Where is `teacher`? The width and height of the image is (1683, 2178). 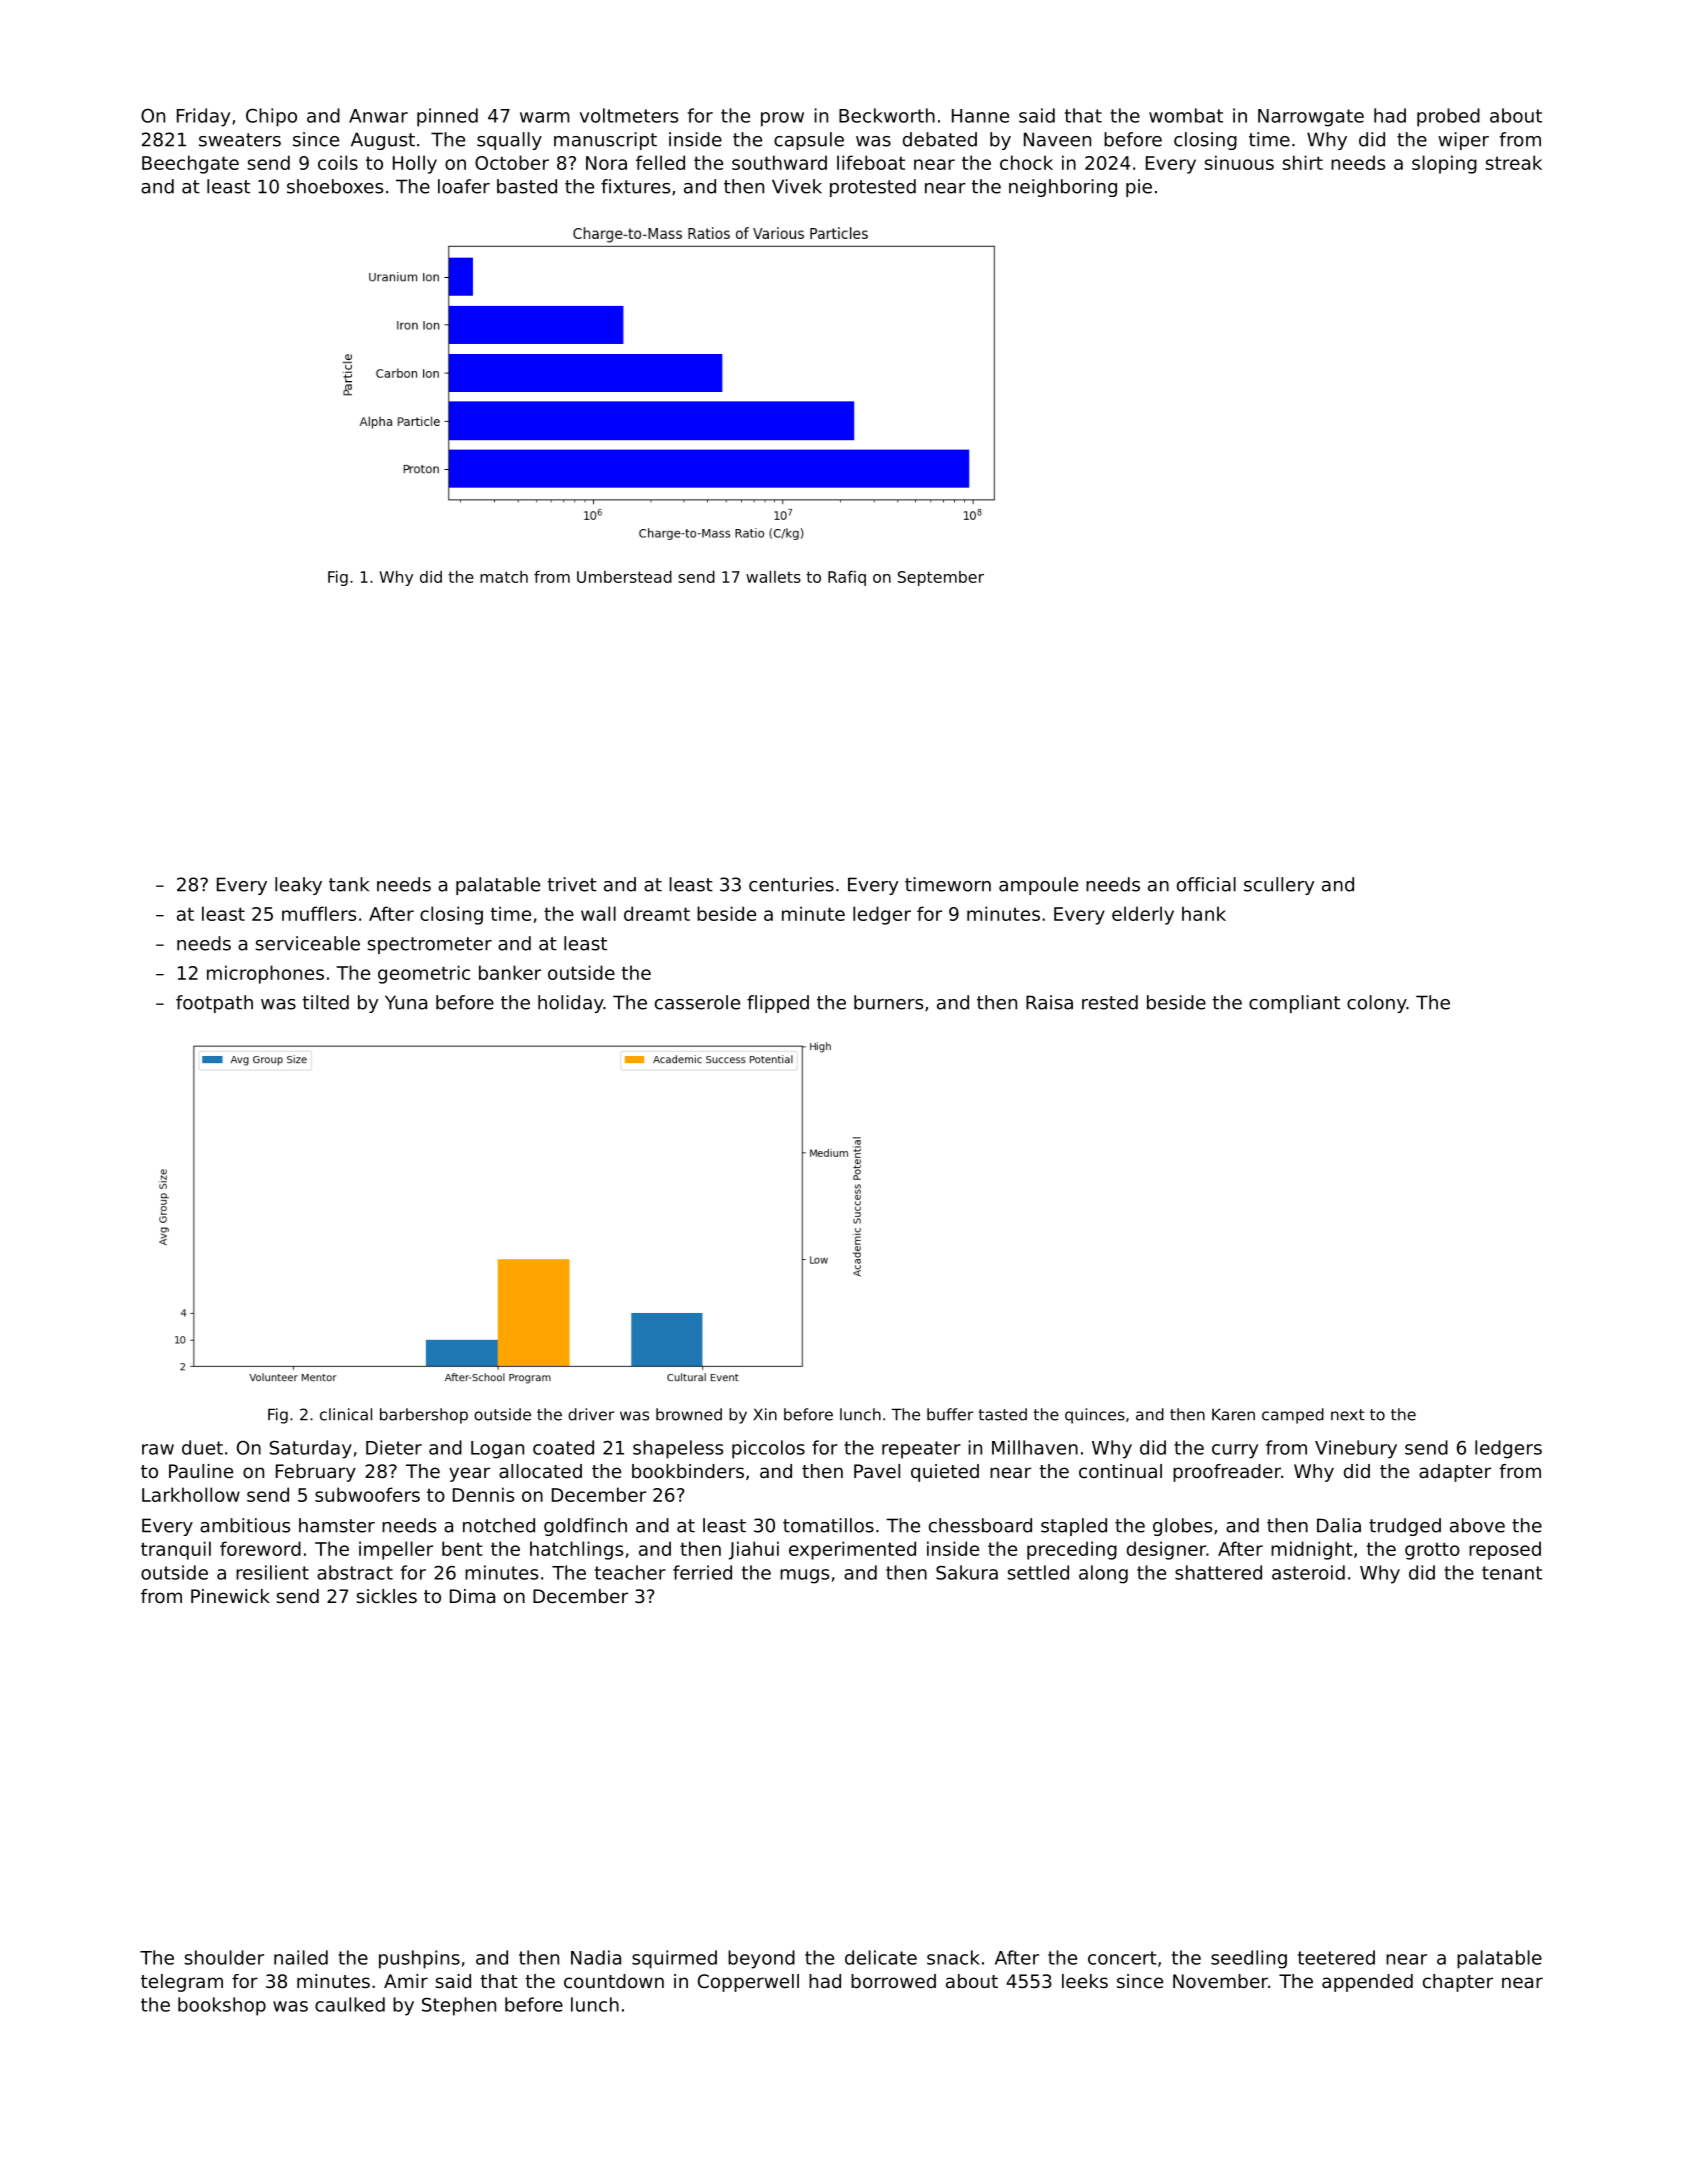 teacher is located at coordinates (630, 1572).
